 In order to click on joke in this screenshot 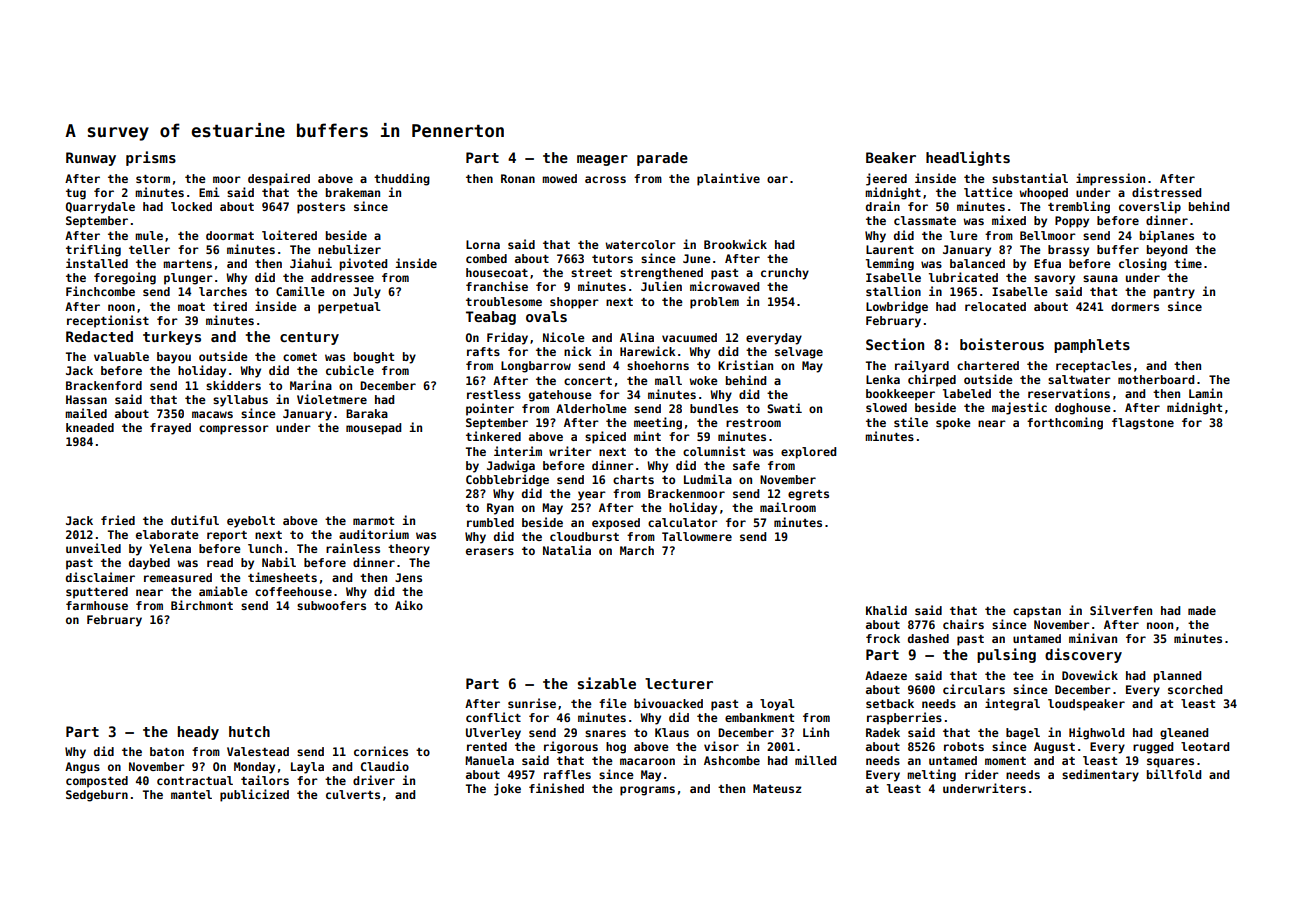, I will do `click(507, 789)`.
